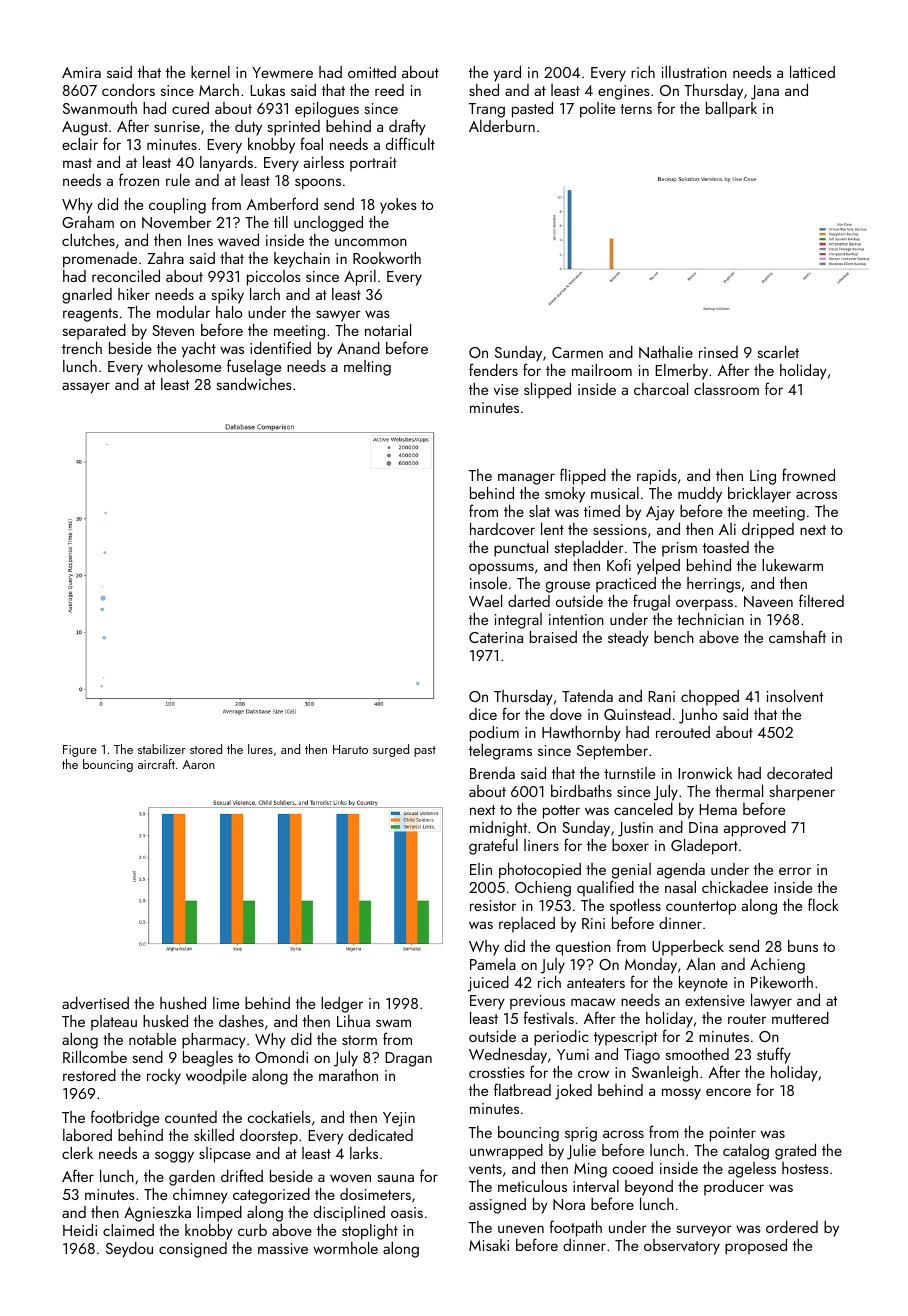 The image size is (908, 1316). What do you see at coordinates (660, 513) in the image?
I see `Ajay` at bounding box center [660, 513].
